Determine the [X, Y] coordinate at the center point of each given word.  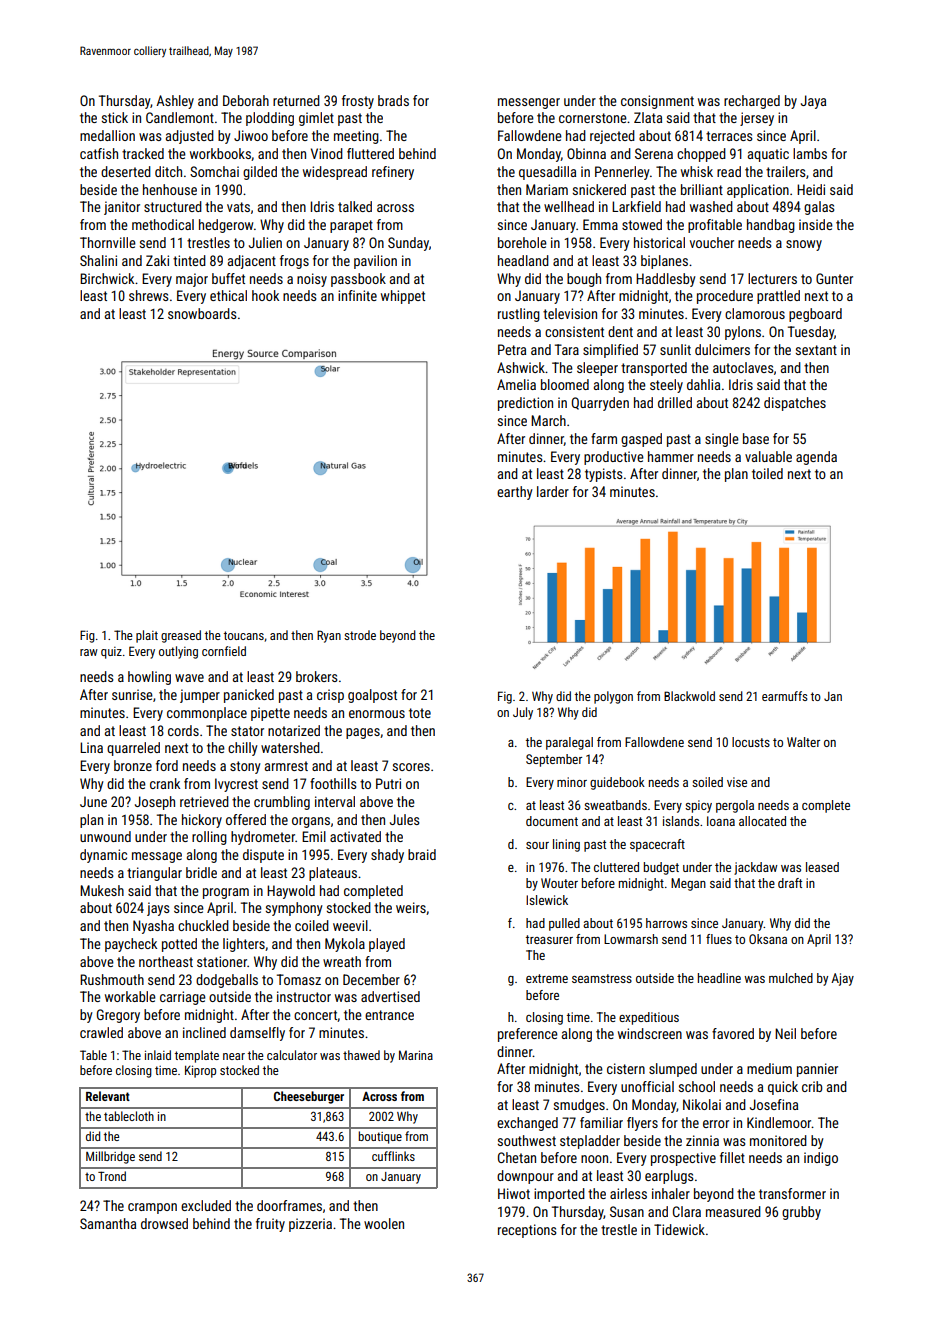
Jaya [813, 102]
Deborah [246, 100]
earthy [515, 493]
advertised [390, 996]
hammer [671, 456]
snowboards [202, 313]
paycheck [131, 945]
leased [822, 867]
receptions [527, 1231]
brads [393, 100]
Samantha [108, 1223]
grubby [801, 1213]
